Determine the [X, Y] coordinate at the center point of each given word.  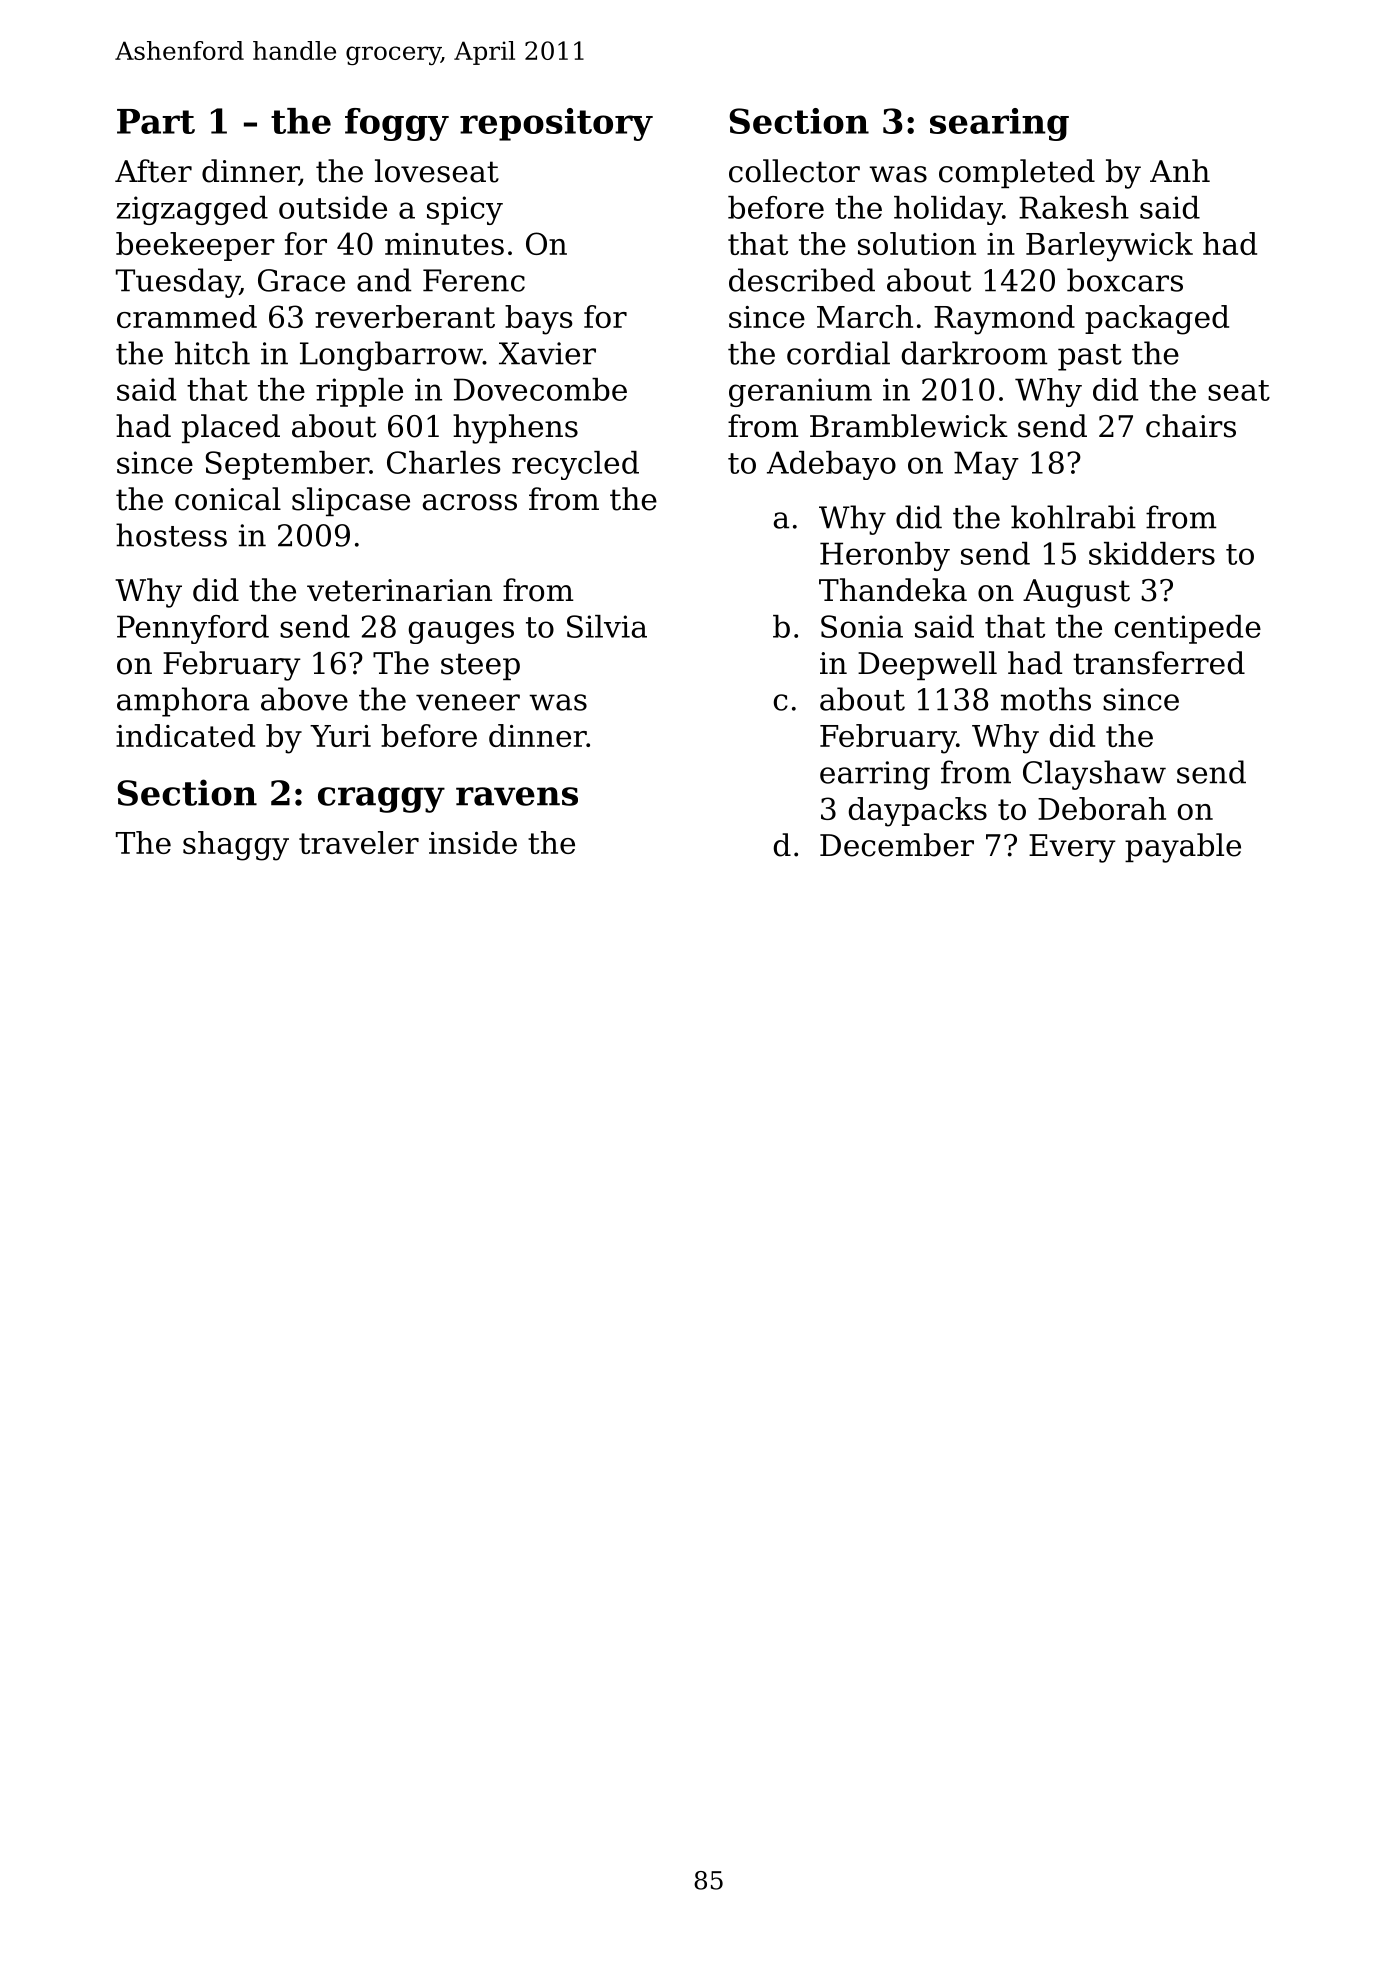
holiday [948, 210]
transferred [1159, 663]
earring [875, 775]
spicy [465, 210]
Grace [301, 280]
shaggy [236, 846]
